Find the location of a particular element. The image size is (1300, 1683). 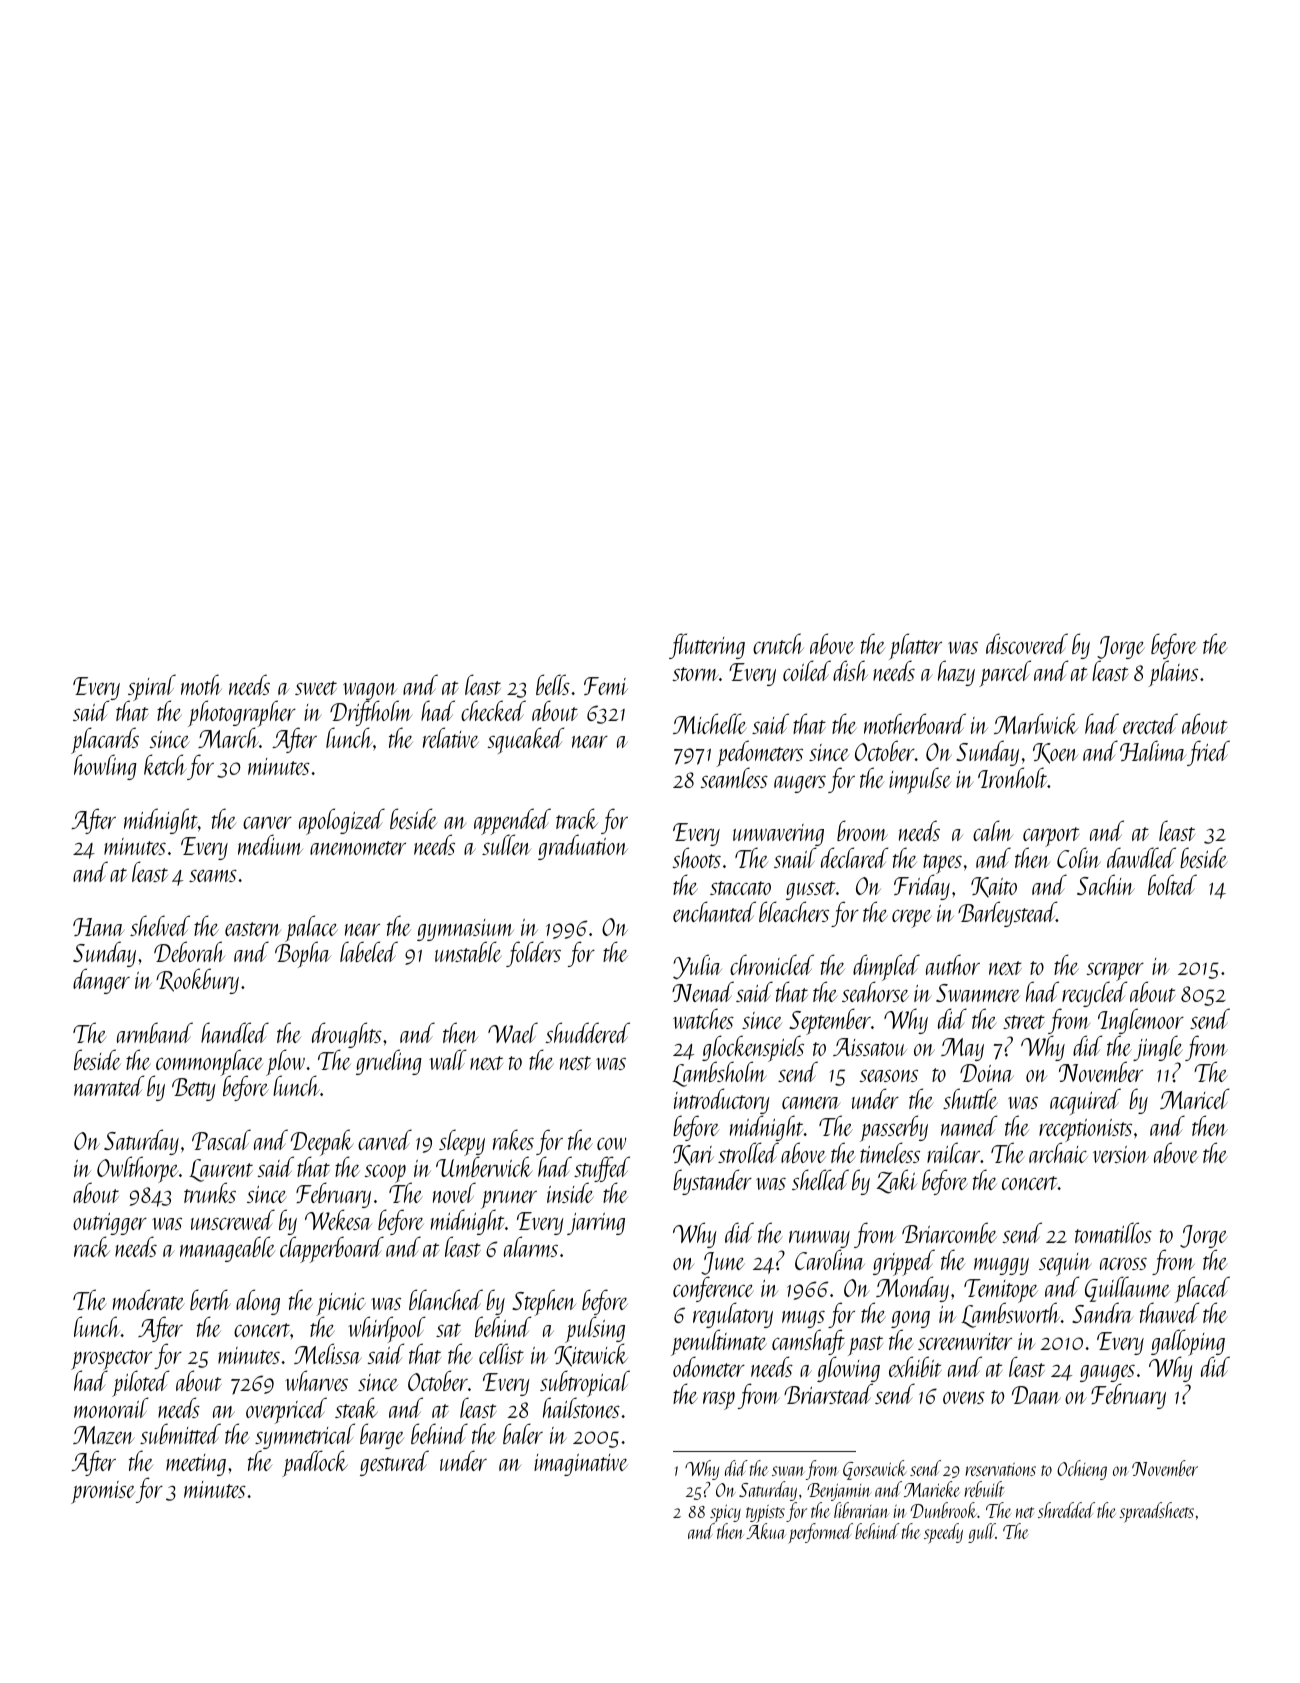

Rookbury is located at coordinates (197, 981).
